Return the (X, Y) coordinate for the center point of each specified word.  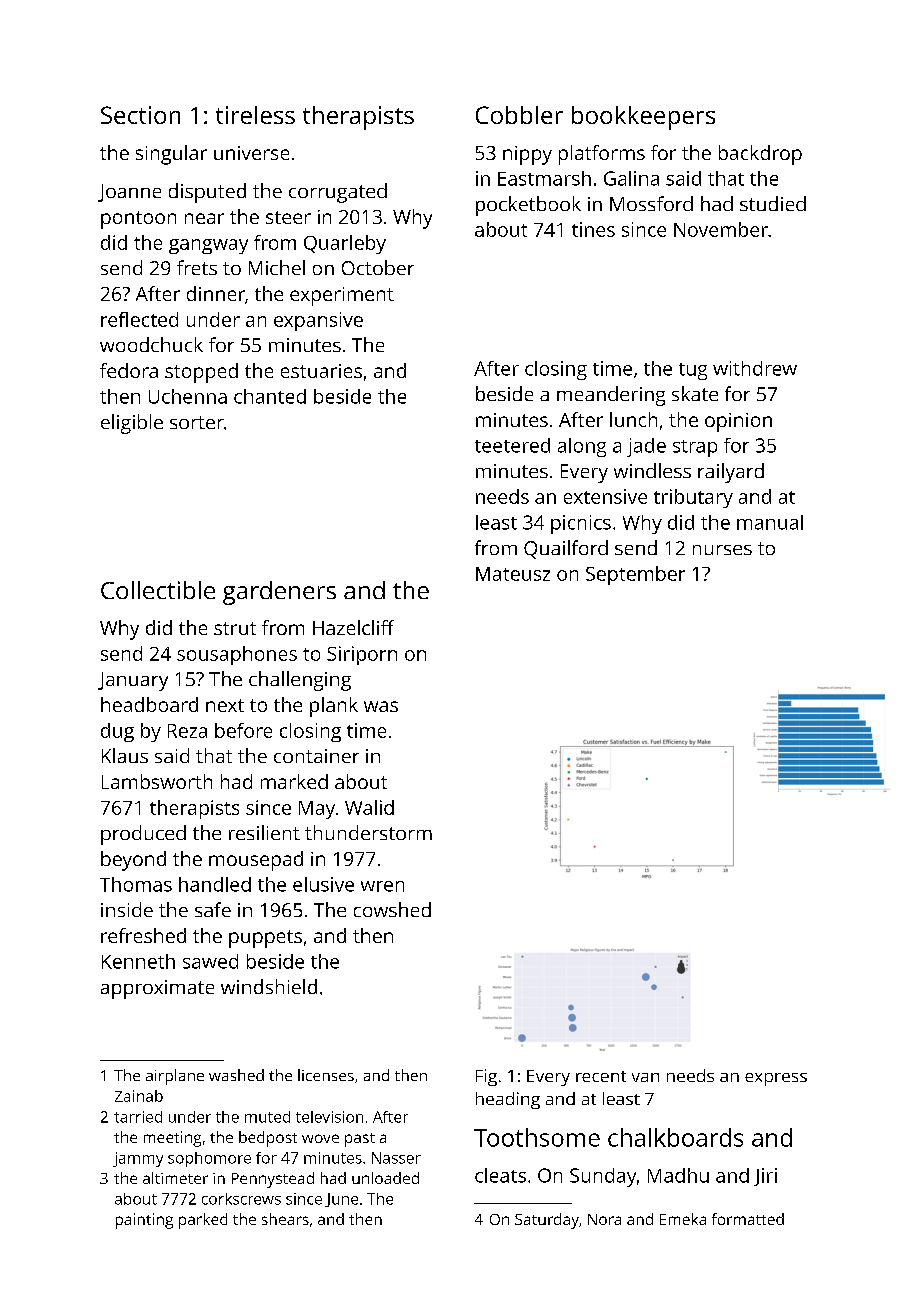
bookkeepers (643, 118)
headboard (149, 704)
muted (267, 1117)
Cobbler (519, 115)
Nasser (396, 1158)
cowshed (392, 909)
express (776, 1079)
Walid (369, 807)
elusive (323, 884)
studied (773, 203)
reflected (139, 319)
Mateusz (513, 574)
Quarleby (345, 244)
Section (140, 115)
